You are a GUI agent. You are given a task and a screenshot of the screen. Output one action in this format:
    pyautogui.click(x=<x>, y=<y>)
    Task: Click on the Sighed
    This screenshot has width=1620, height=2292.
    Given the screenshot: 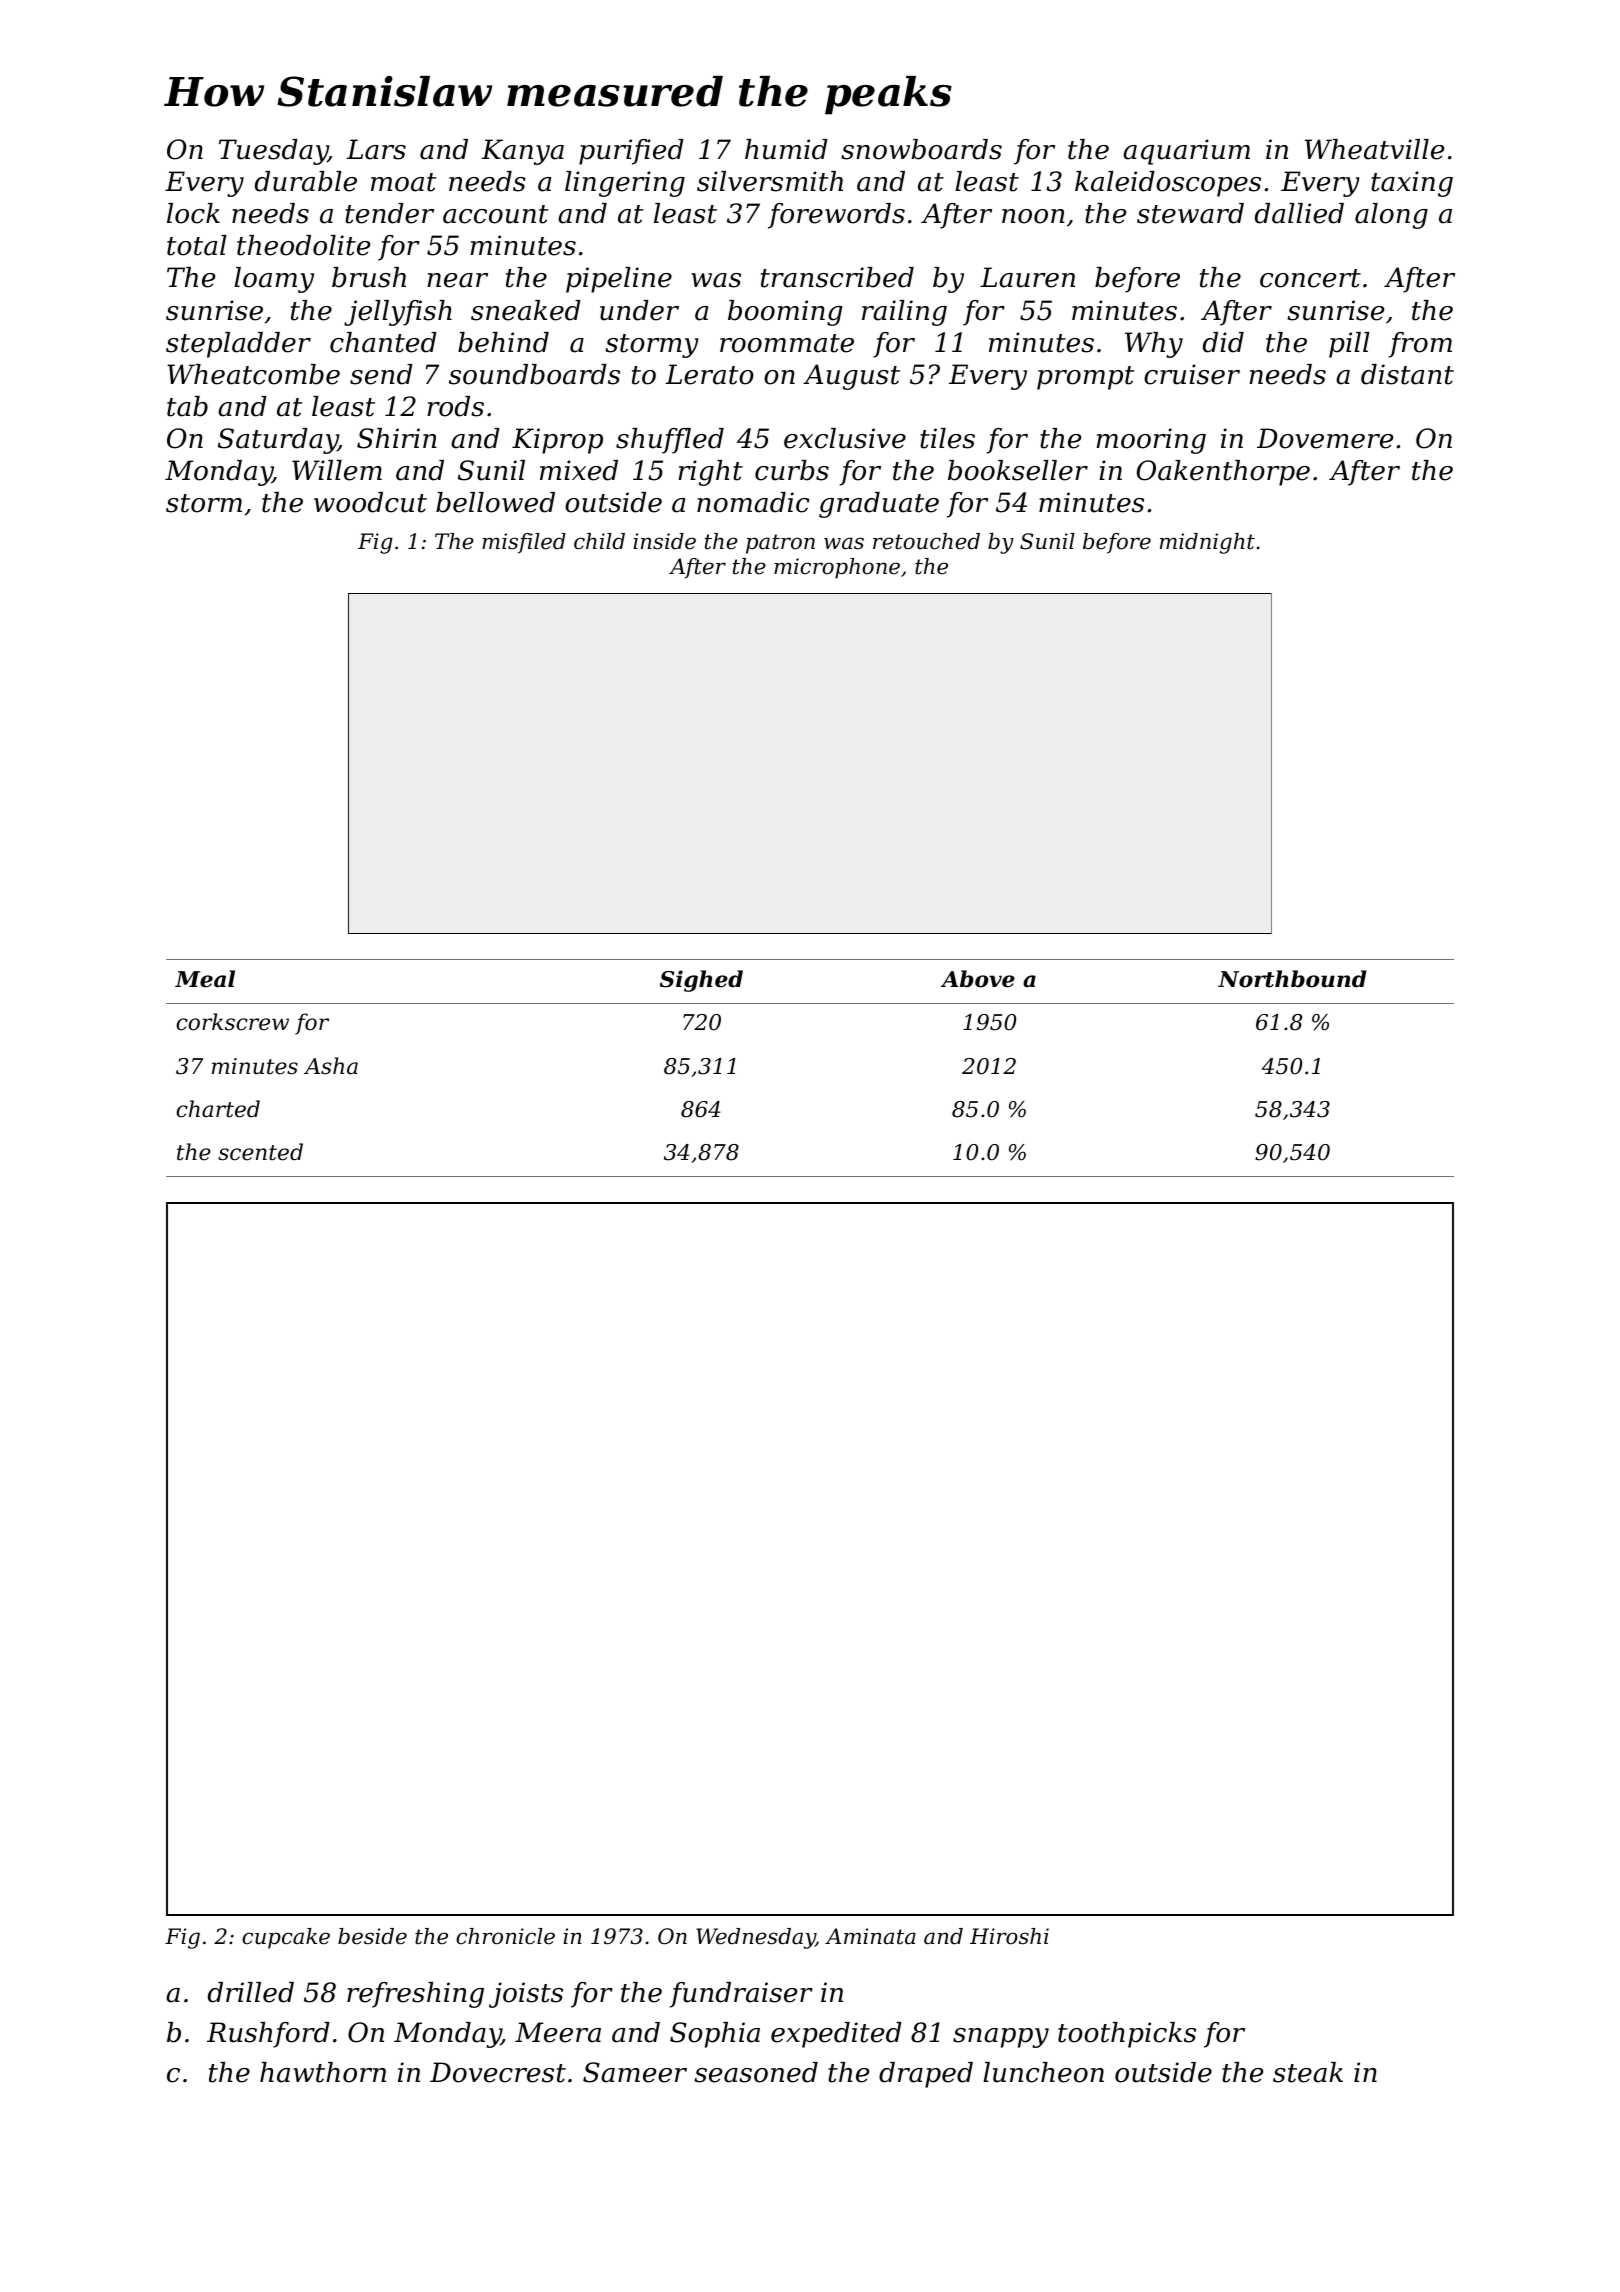 What is the action you would take?
    pyautogui.click(x=701, y=981)
